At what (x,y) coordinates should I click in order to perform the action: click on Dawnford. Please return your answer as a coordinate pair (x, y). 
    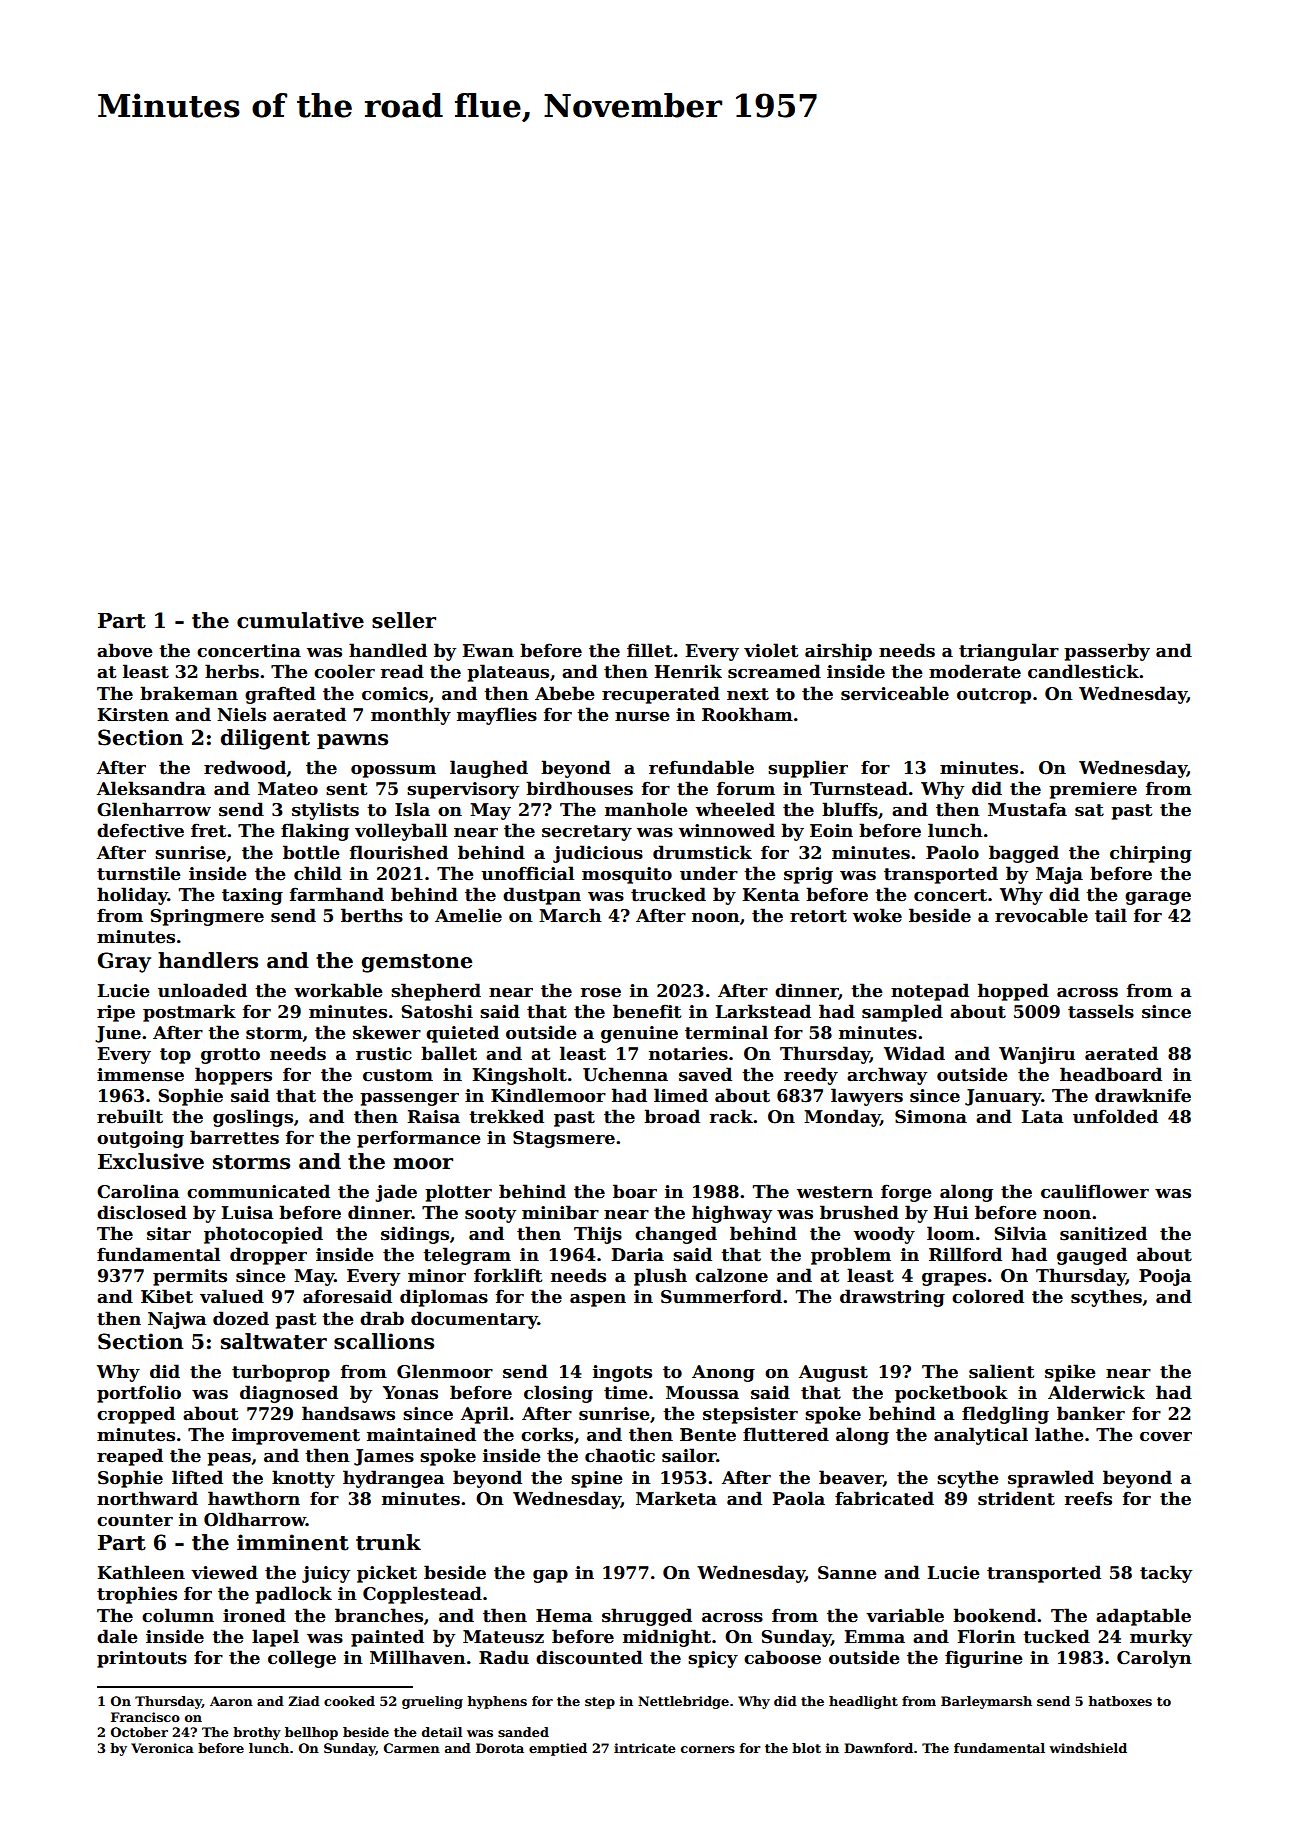
    Looking at the image, I should click on (878, 1748).
